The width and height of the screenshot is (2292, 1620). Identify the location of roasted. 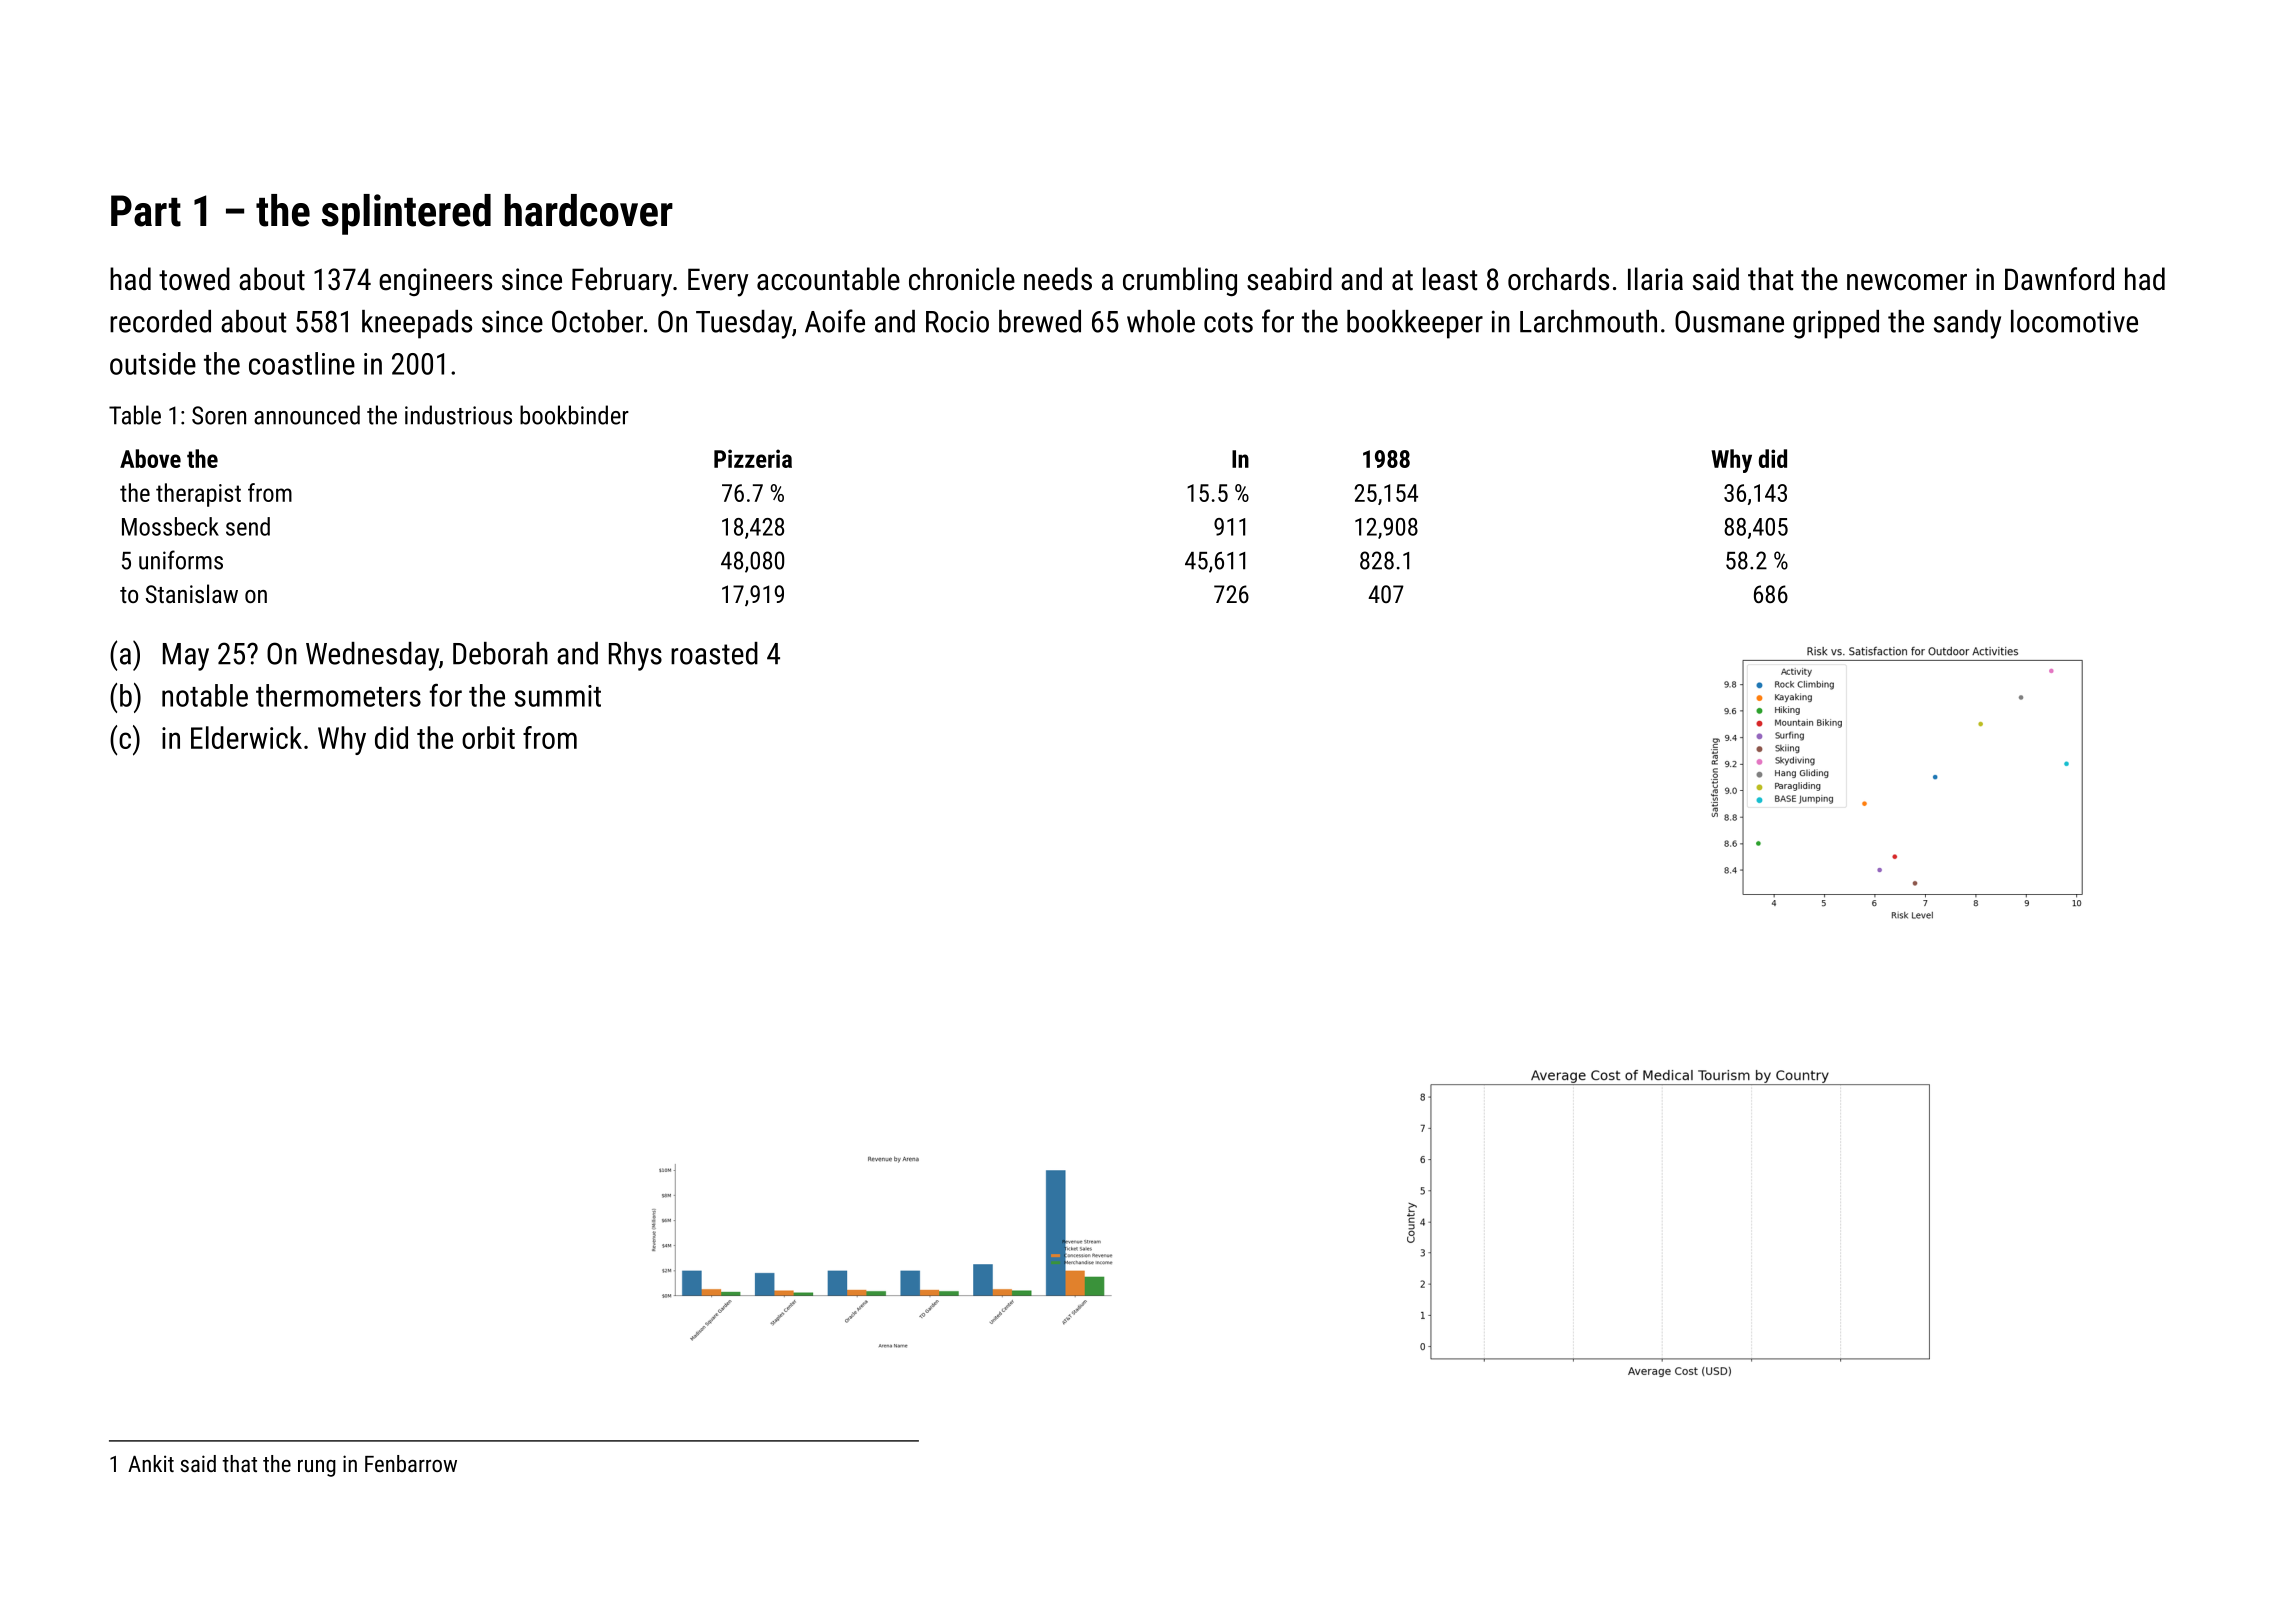
(714, 653).
